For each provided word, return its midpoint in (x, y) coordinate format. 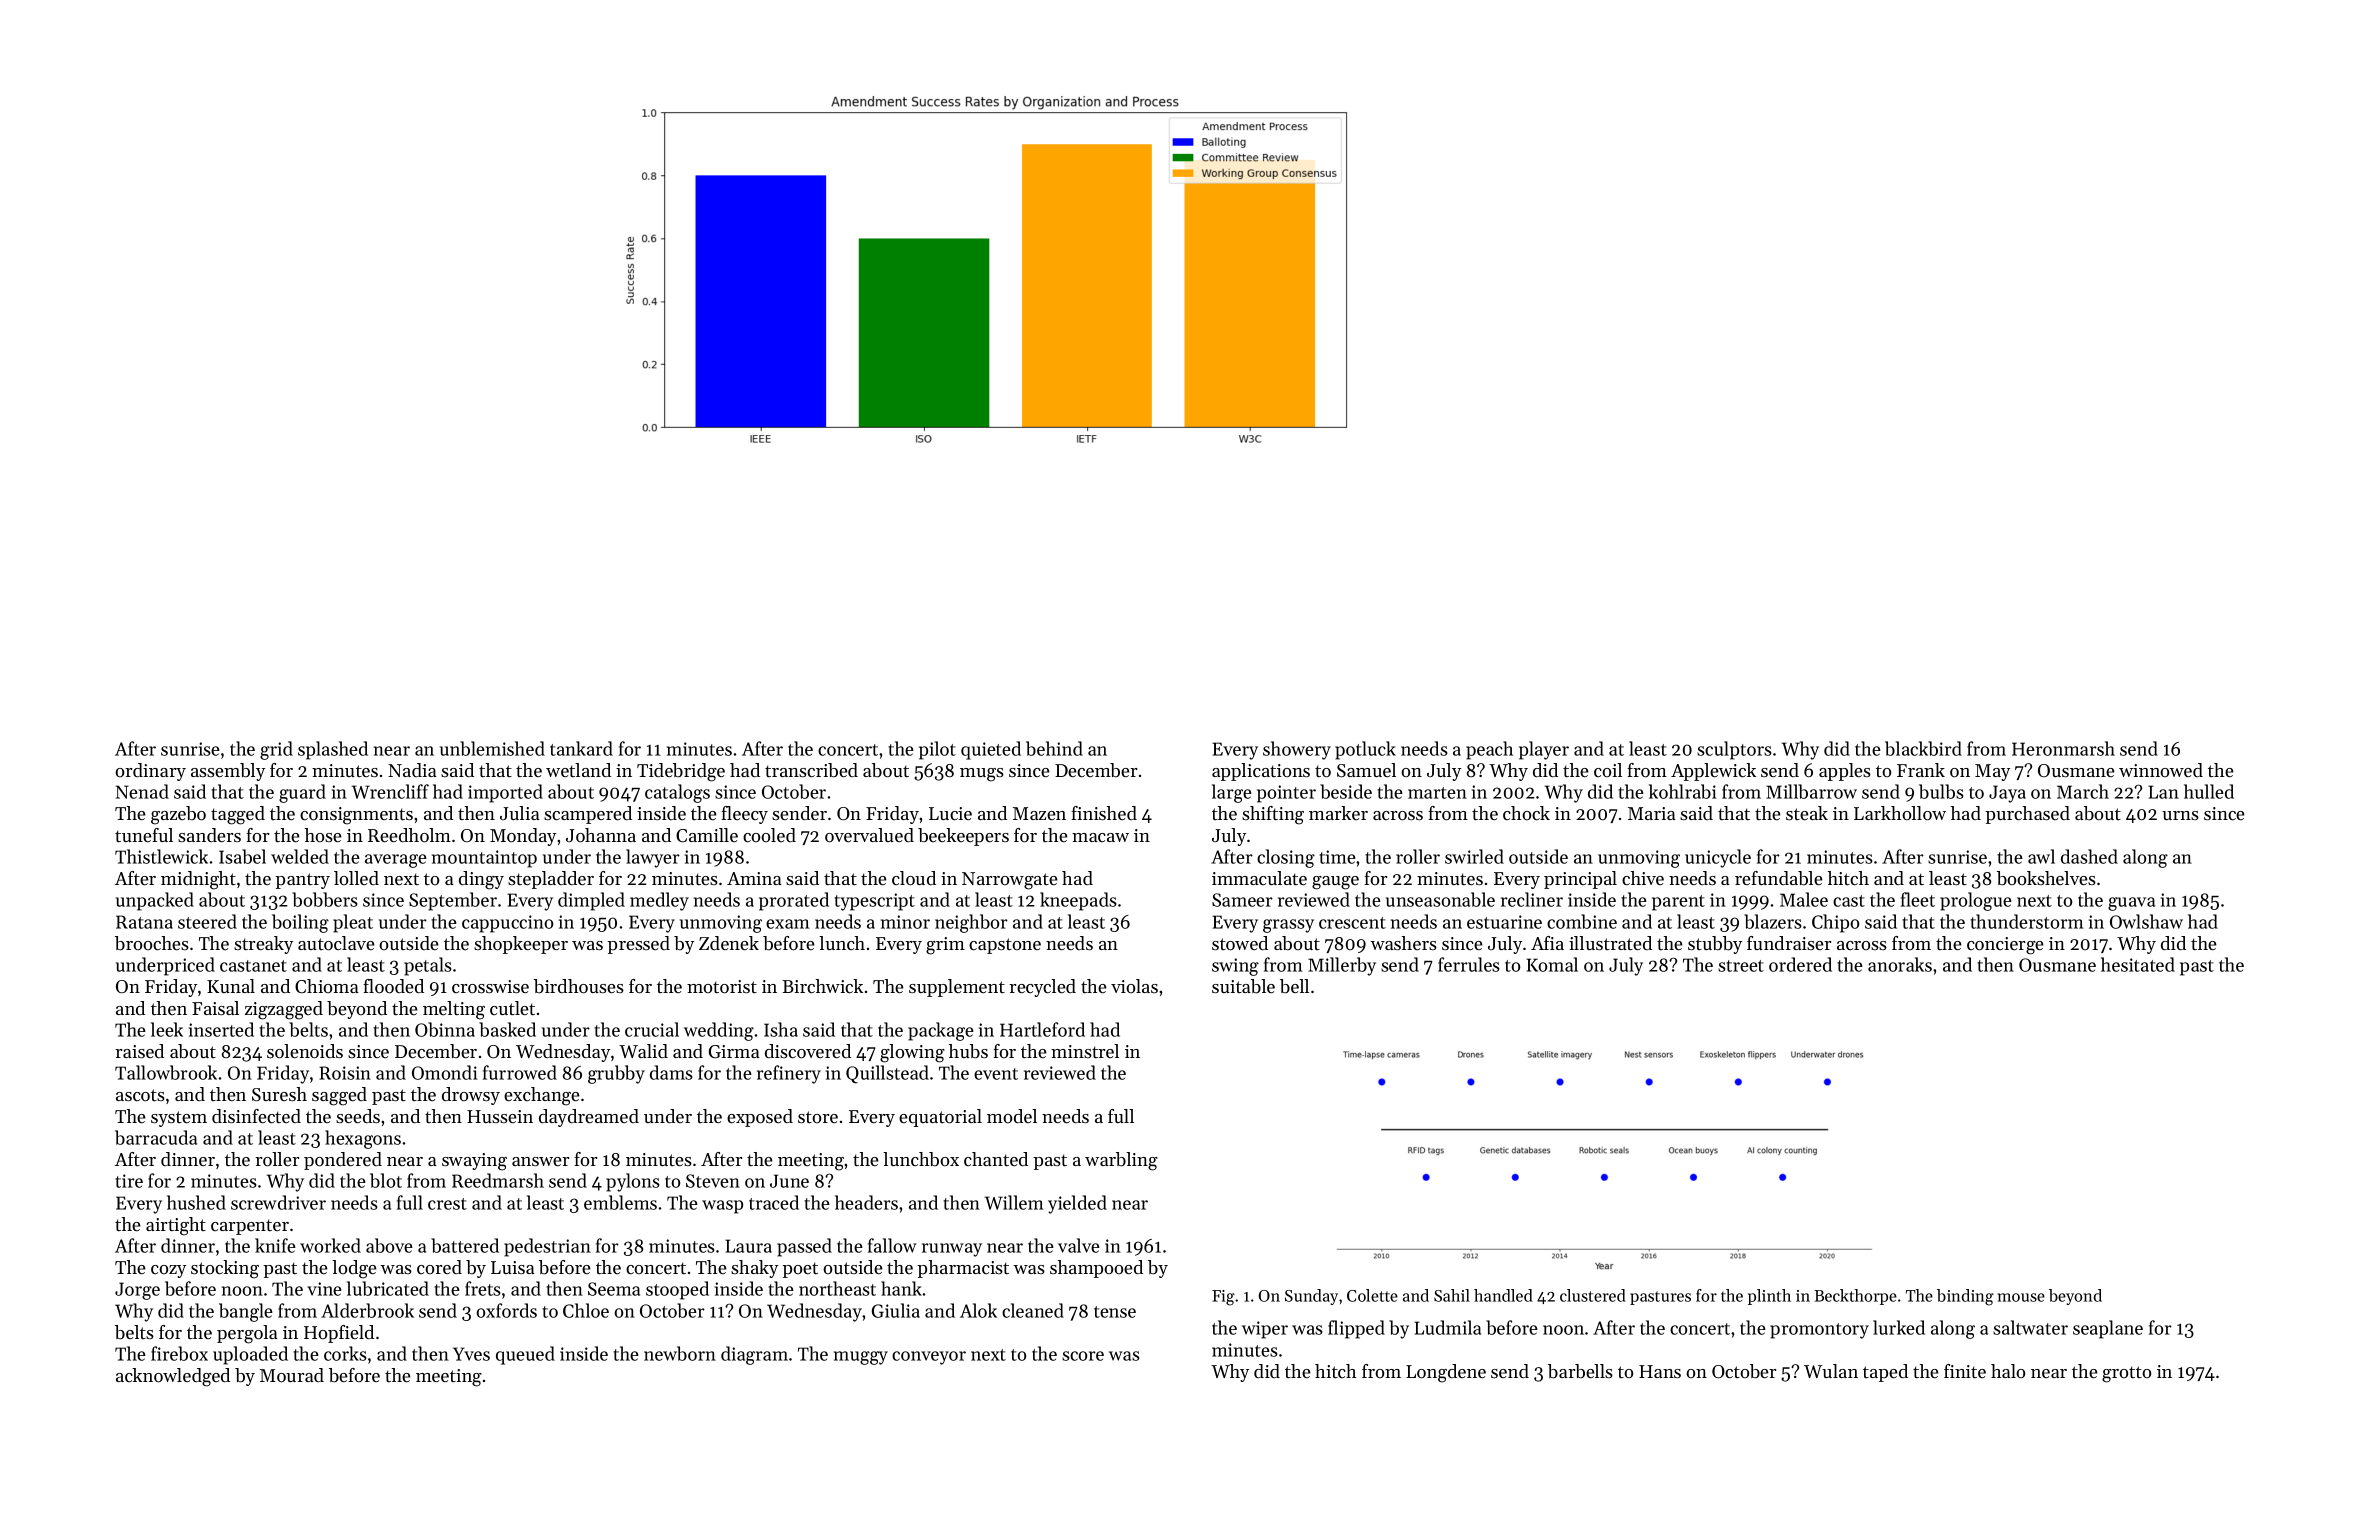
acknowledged (173, 1377)
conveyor (929, 1358)
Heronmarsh (2063, 748)
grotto (2126, 1374)
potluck (1365, 750)
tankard (581, 748)
